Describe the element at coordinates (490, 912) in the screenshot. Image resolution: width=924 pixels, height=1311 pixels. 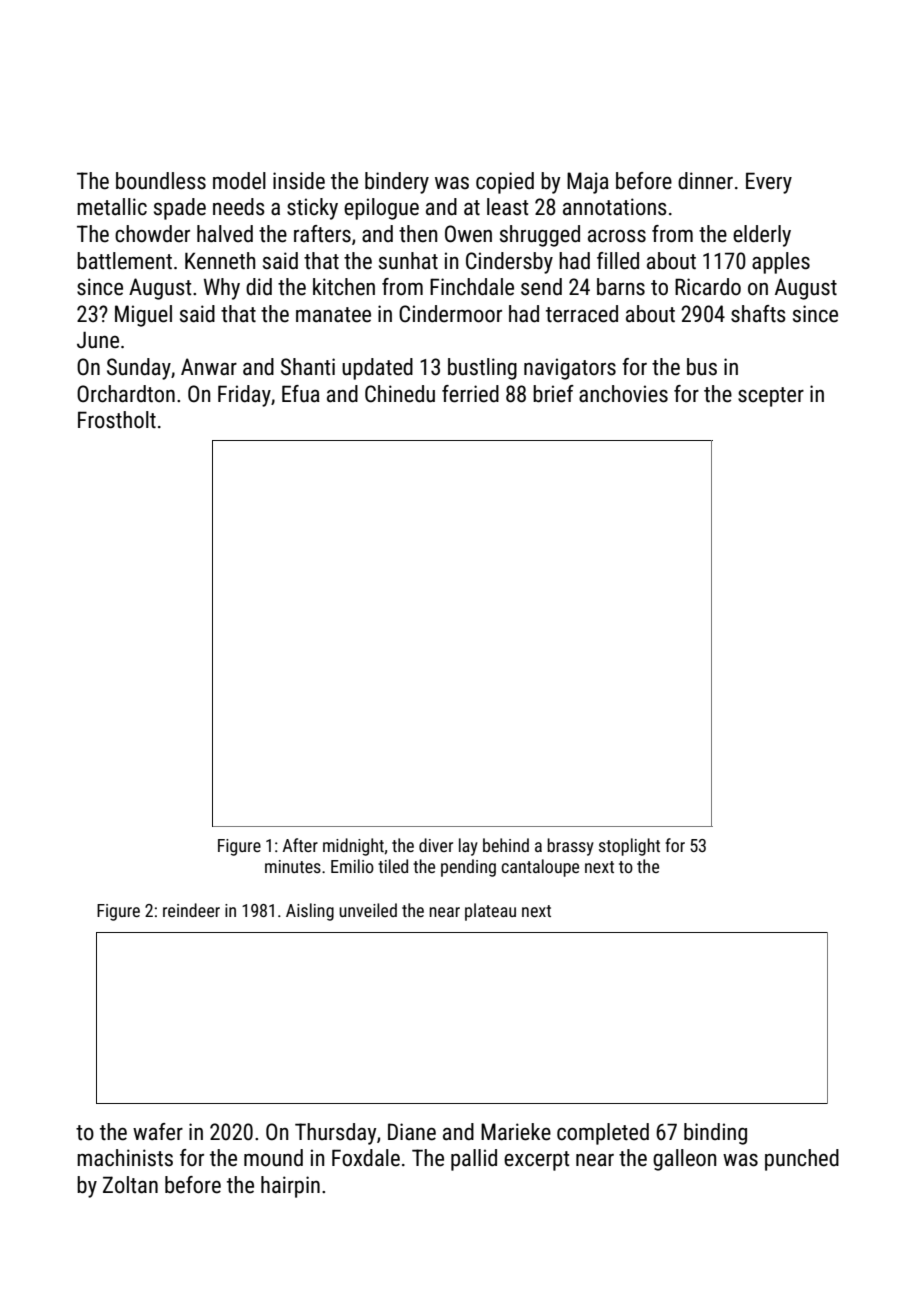
I see `plateau` at that location.
